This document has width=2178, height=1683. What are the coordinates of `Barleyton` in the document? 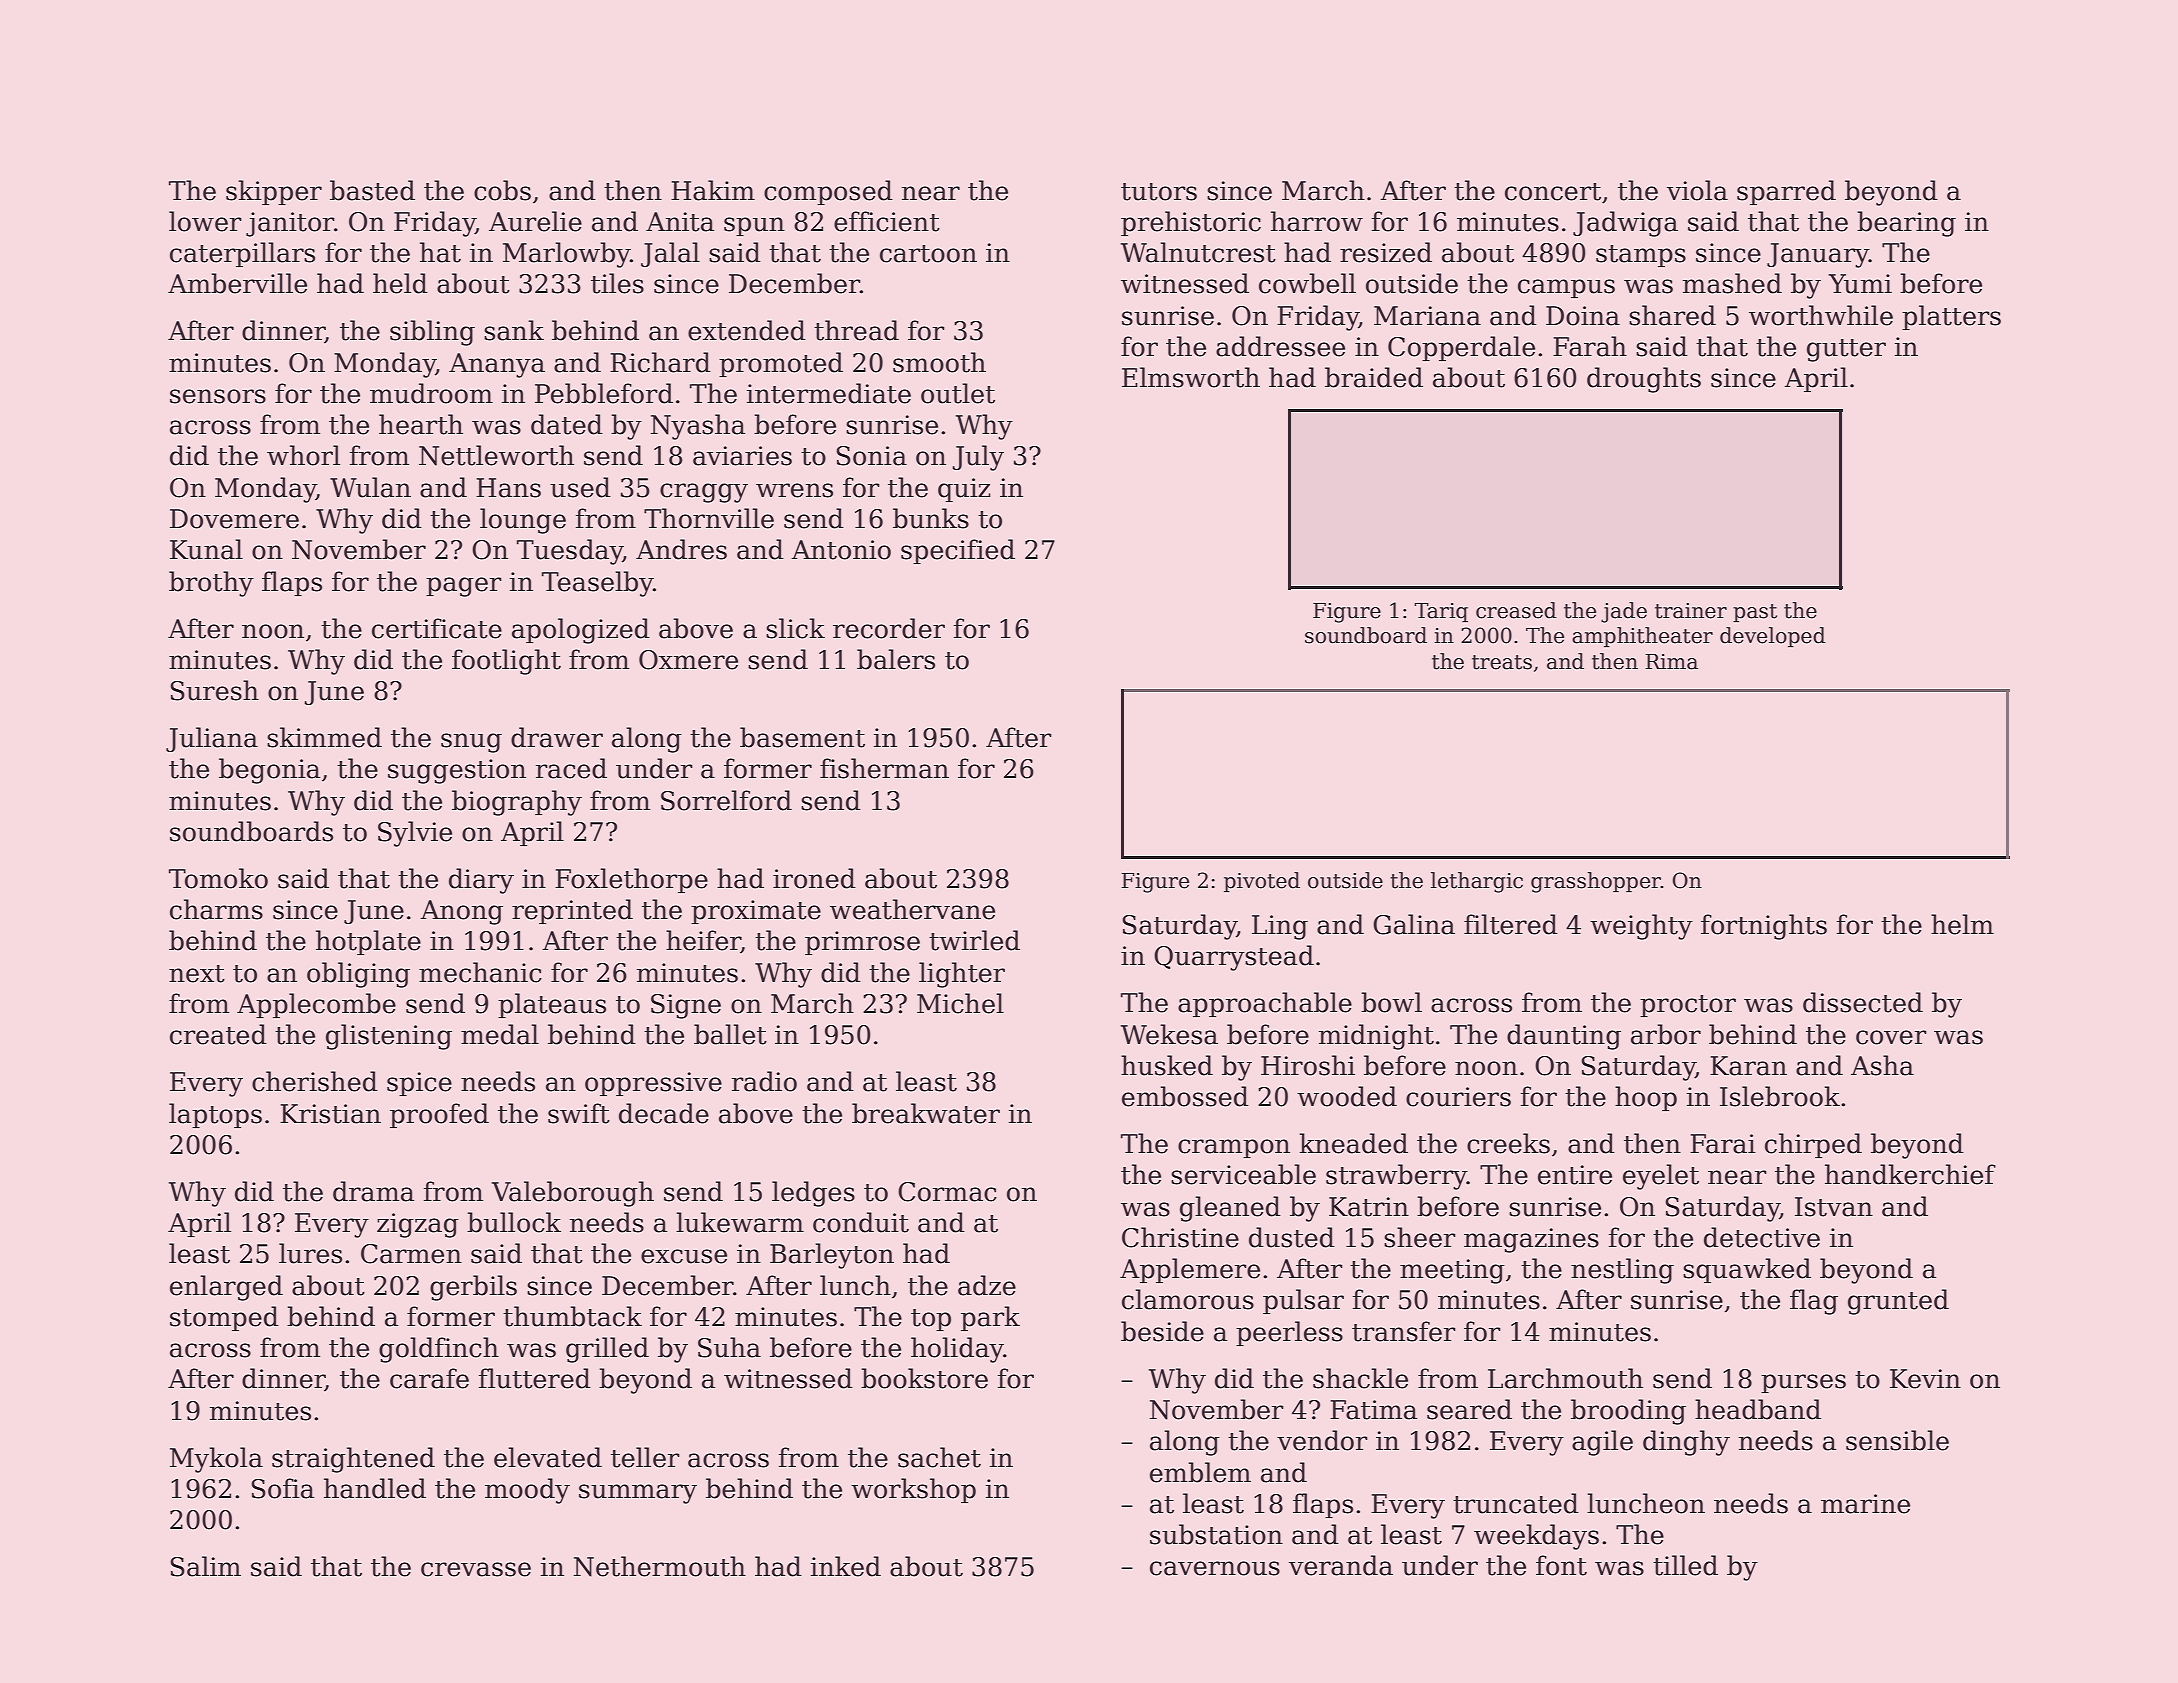 It's located at (832, 1256).
